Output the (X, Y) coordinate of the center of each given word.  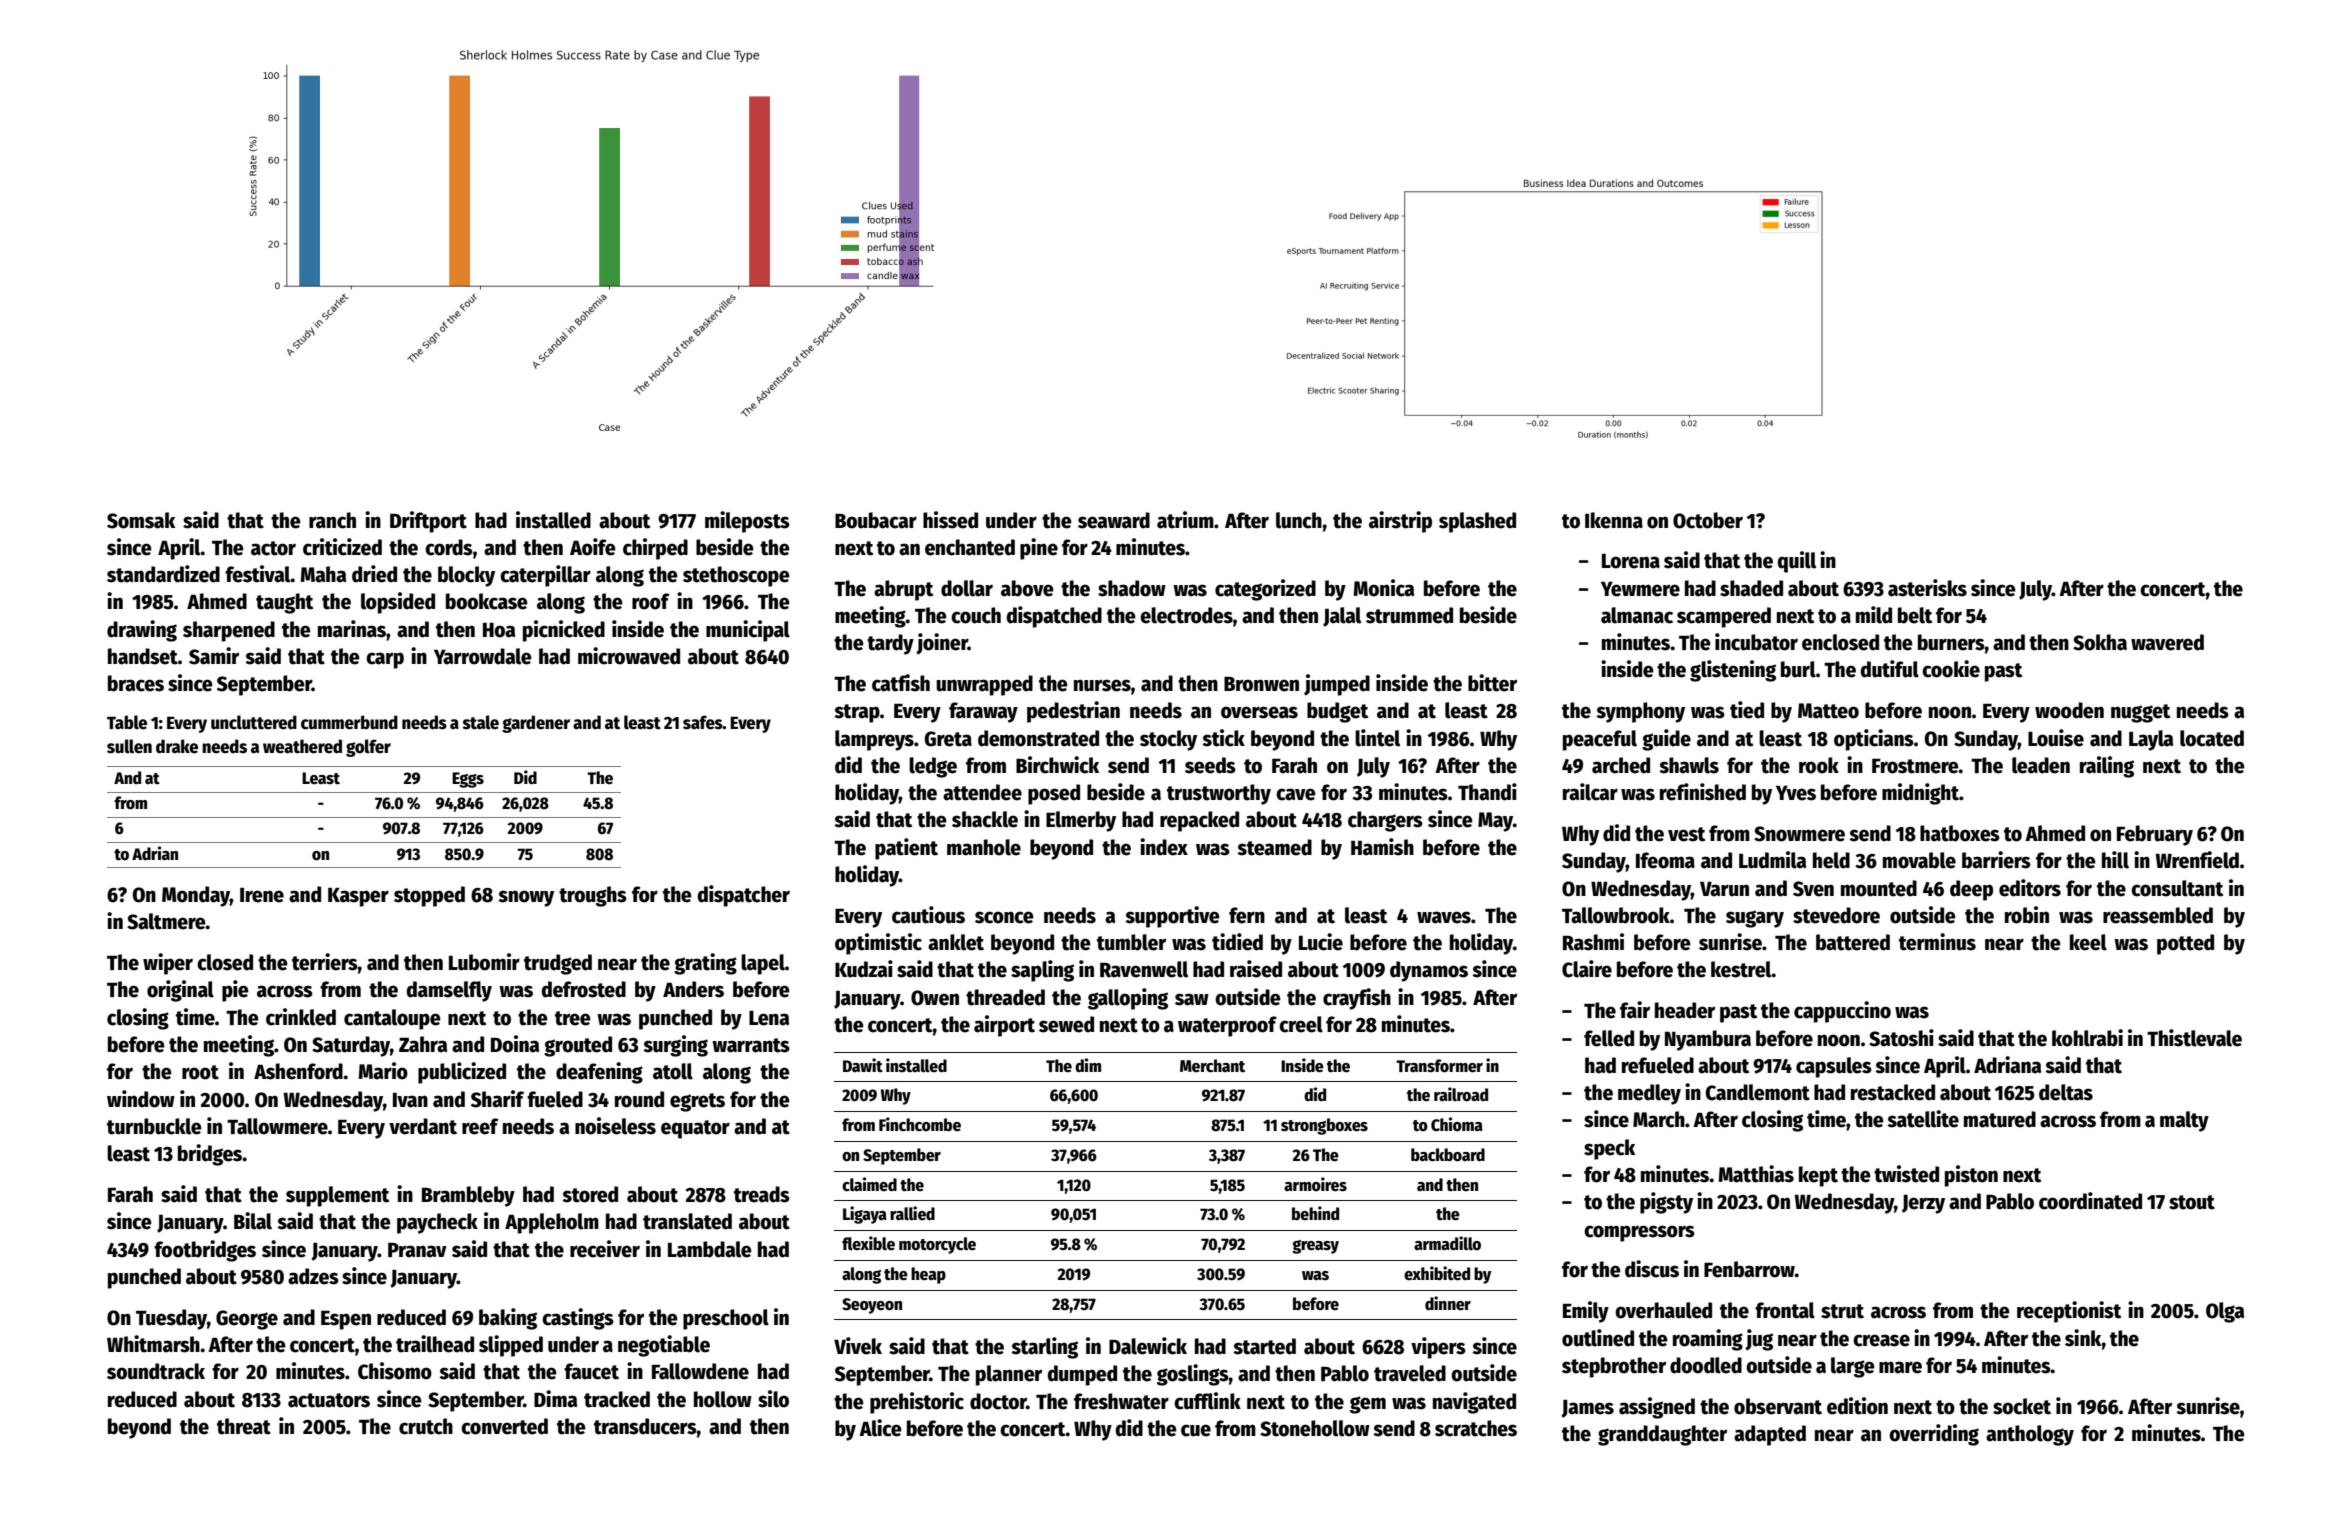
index (1164, 847)
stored (590, 1194)
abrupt (903, 590)
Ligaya (865, 1215)
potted (2185, 944)
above (1027, 588)
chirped (655, 549)
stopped (429, 896)
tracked (617, 1399)
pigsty (1666, 1203)
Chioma (1457, 1124)
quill (1796, 562)
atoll (673, 1071)
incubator (1756, 642)
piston (1971, 1176)
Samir (214, 656)
